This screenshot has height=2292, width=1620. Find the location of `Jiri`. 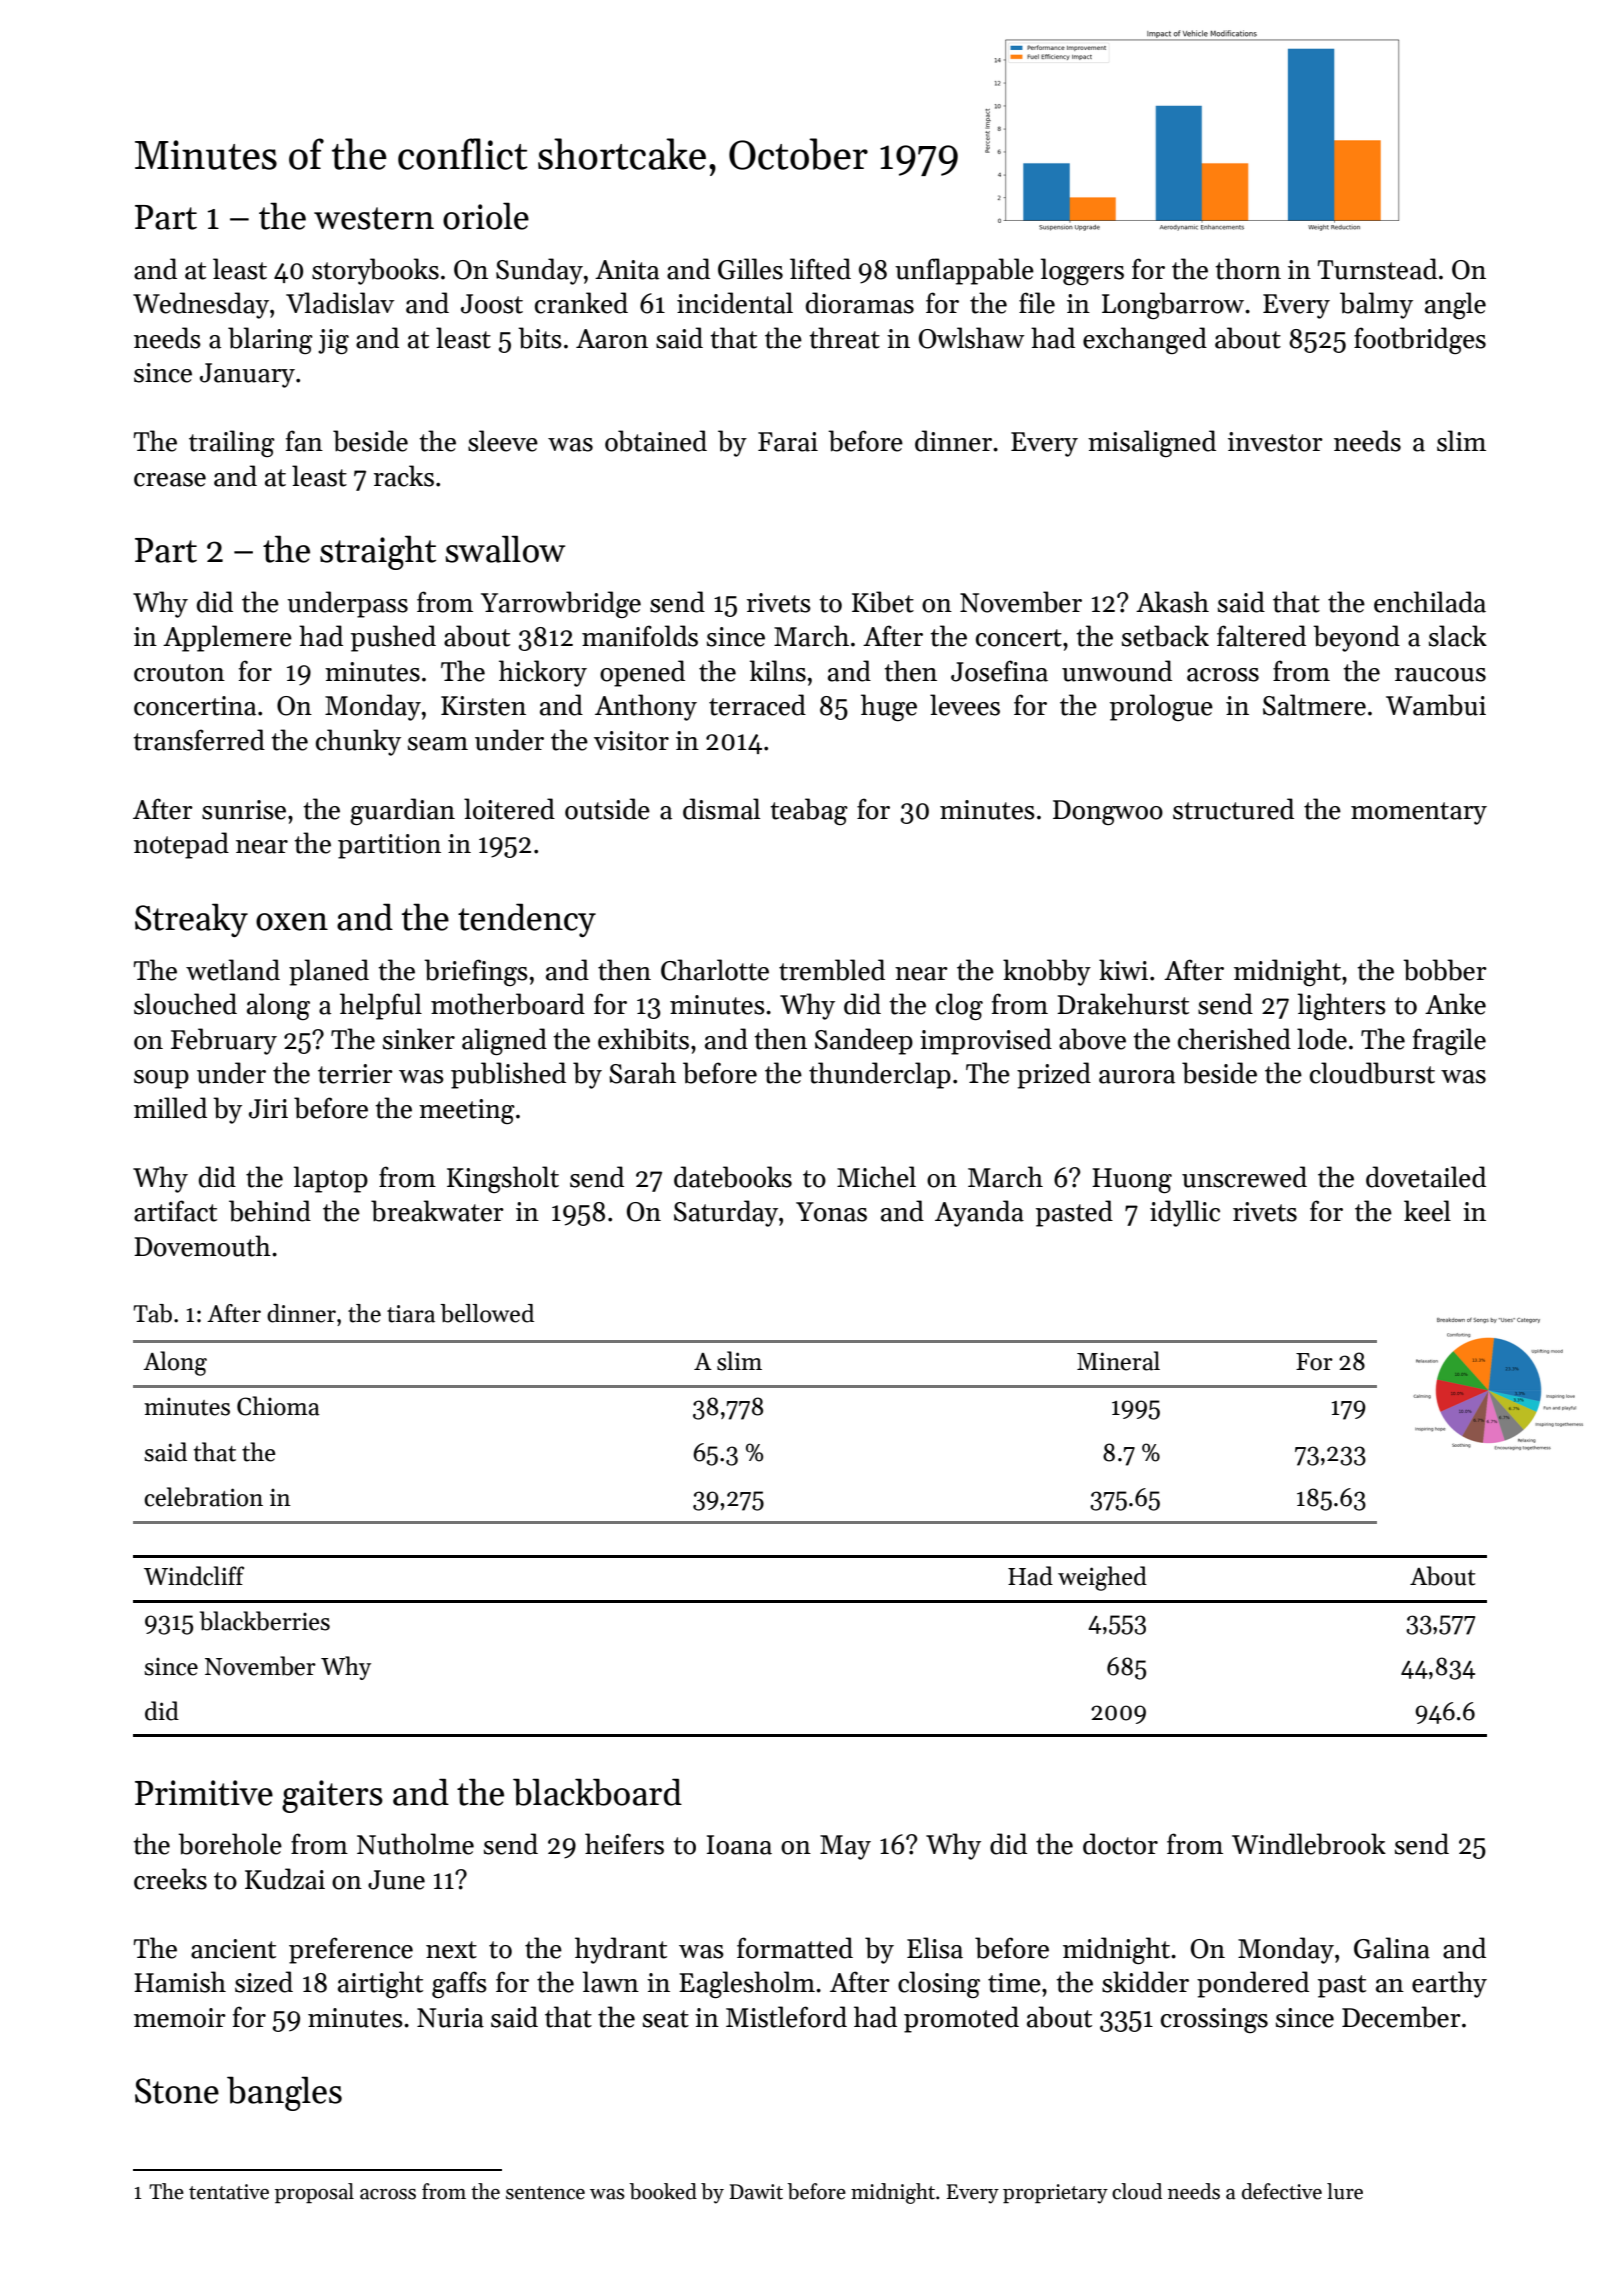

Jiri is located at coordinates (268, 1109).
